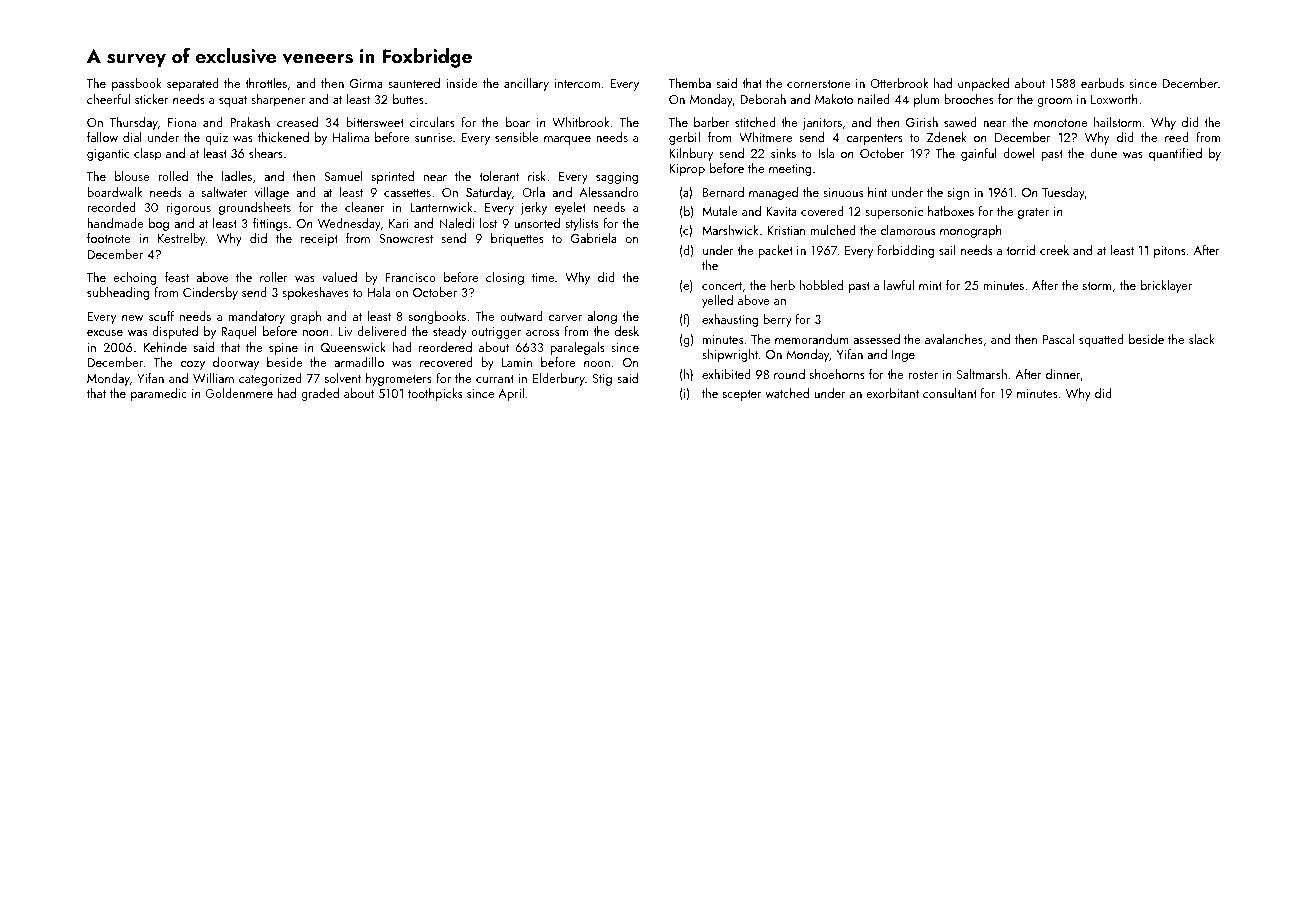  What do you see at coordinates (690, 83) in the image?
I see `Themba` at bounding box center [690, 83].
